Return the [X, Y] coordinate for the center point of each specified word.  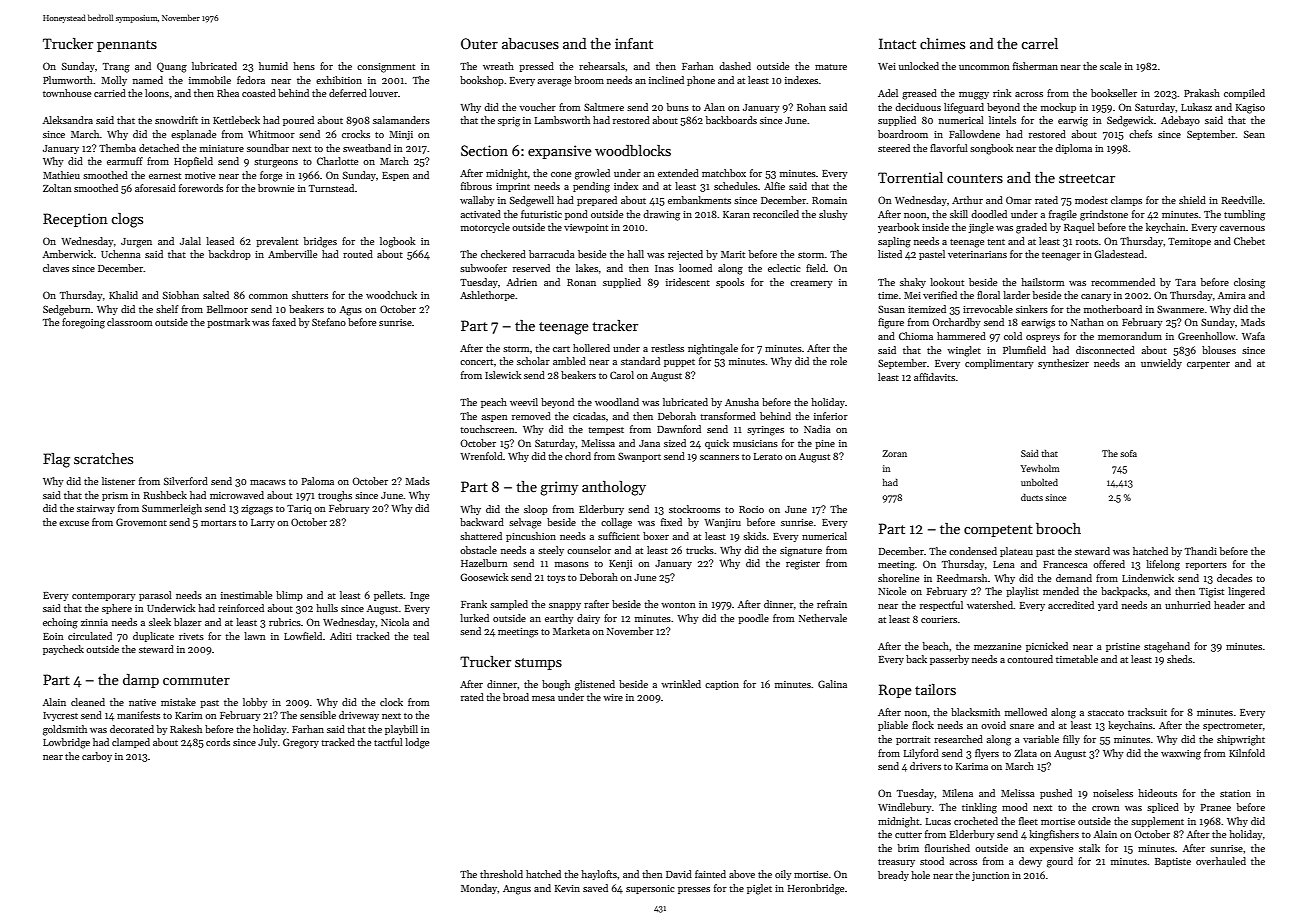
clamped [131, 743]
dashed [735, 66]
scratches [103, 458]
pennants [127, 46]
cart [561, 349]
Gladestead [1119, 254]
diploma [1073, 149]
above [742, 874]
